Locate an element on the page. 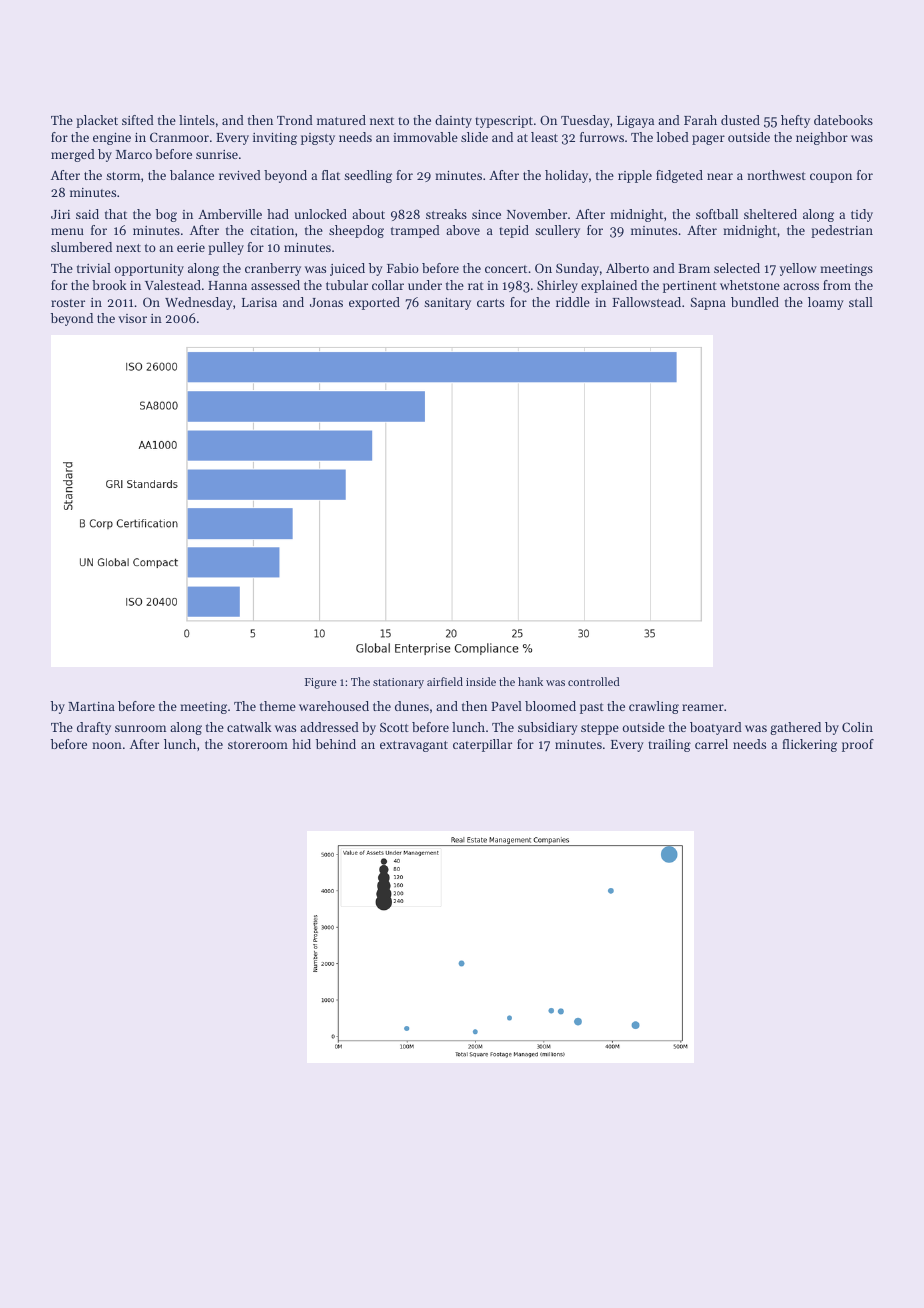 This document has width=924, height=1308. Fallowstead is located at coordinates (646, 302).
